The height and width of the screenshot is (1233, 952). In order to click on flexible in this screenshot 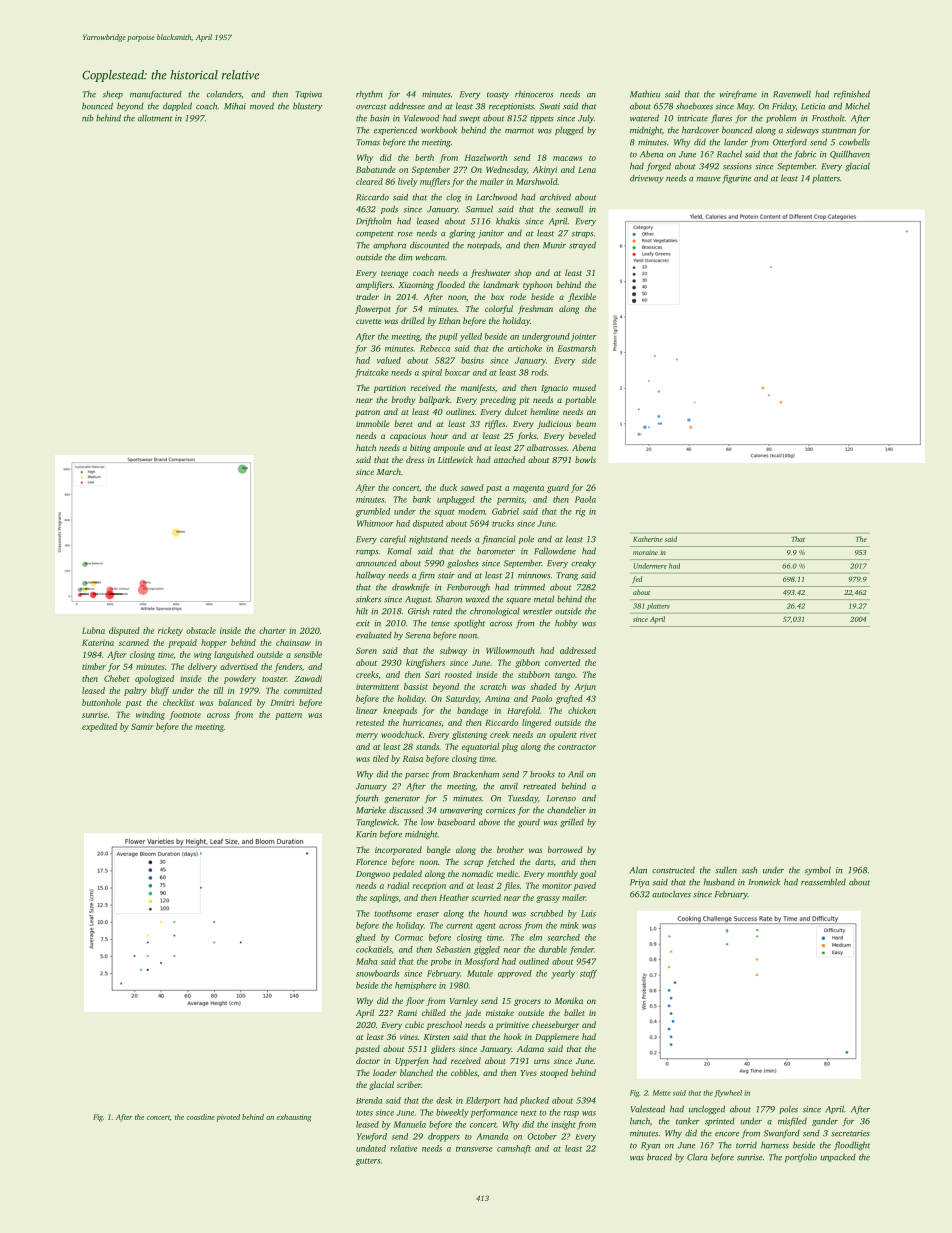, I will do `click(582, 297)`.
